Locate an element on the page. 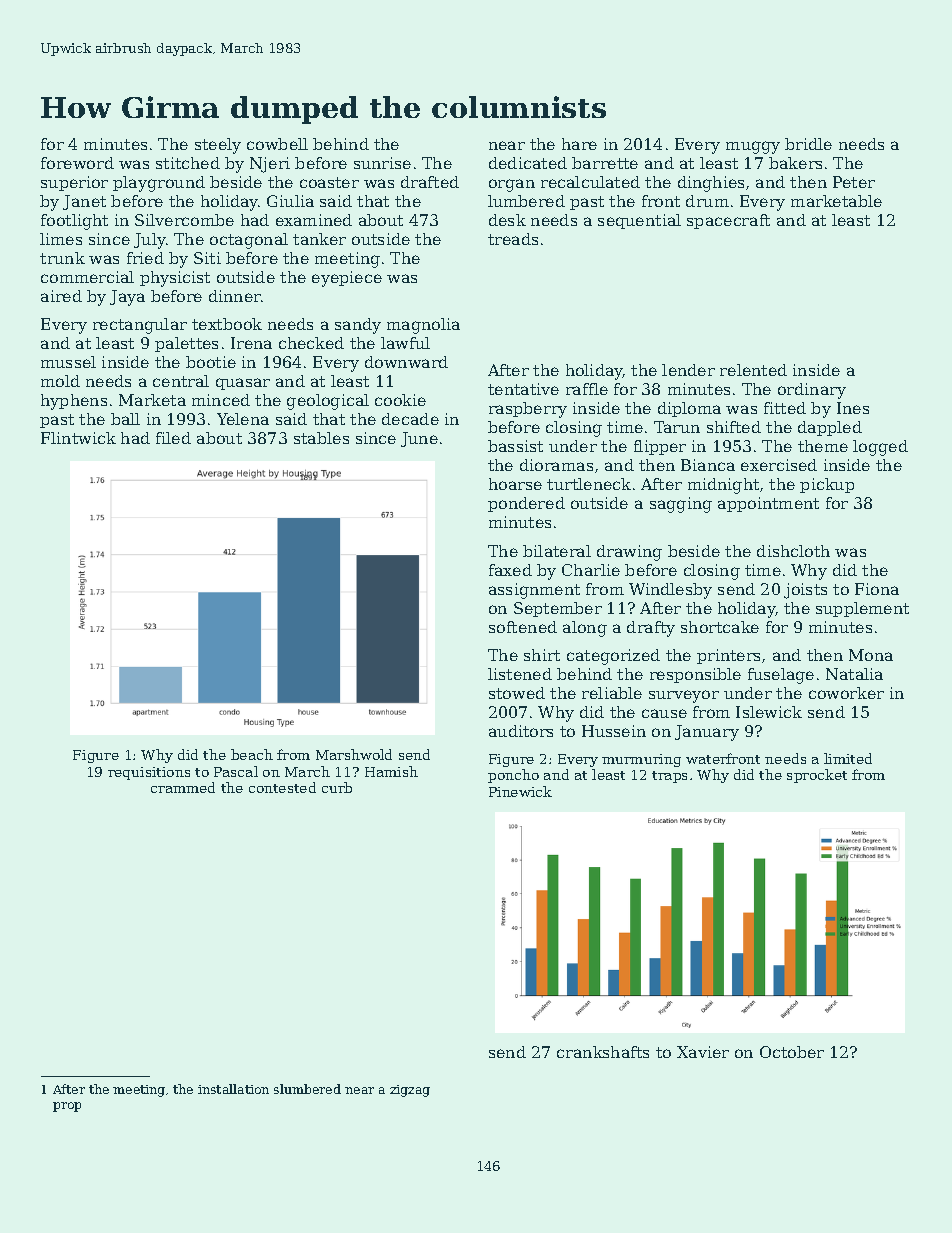 This page has height=1233, width=952. physicist is located at coordinates (175, 279).
